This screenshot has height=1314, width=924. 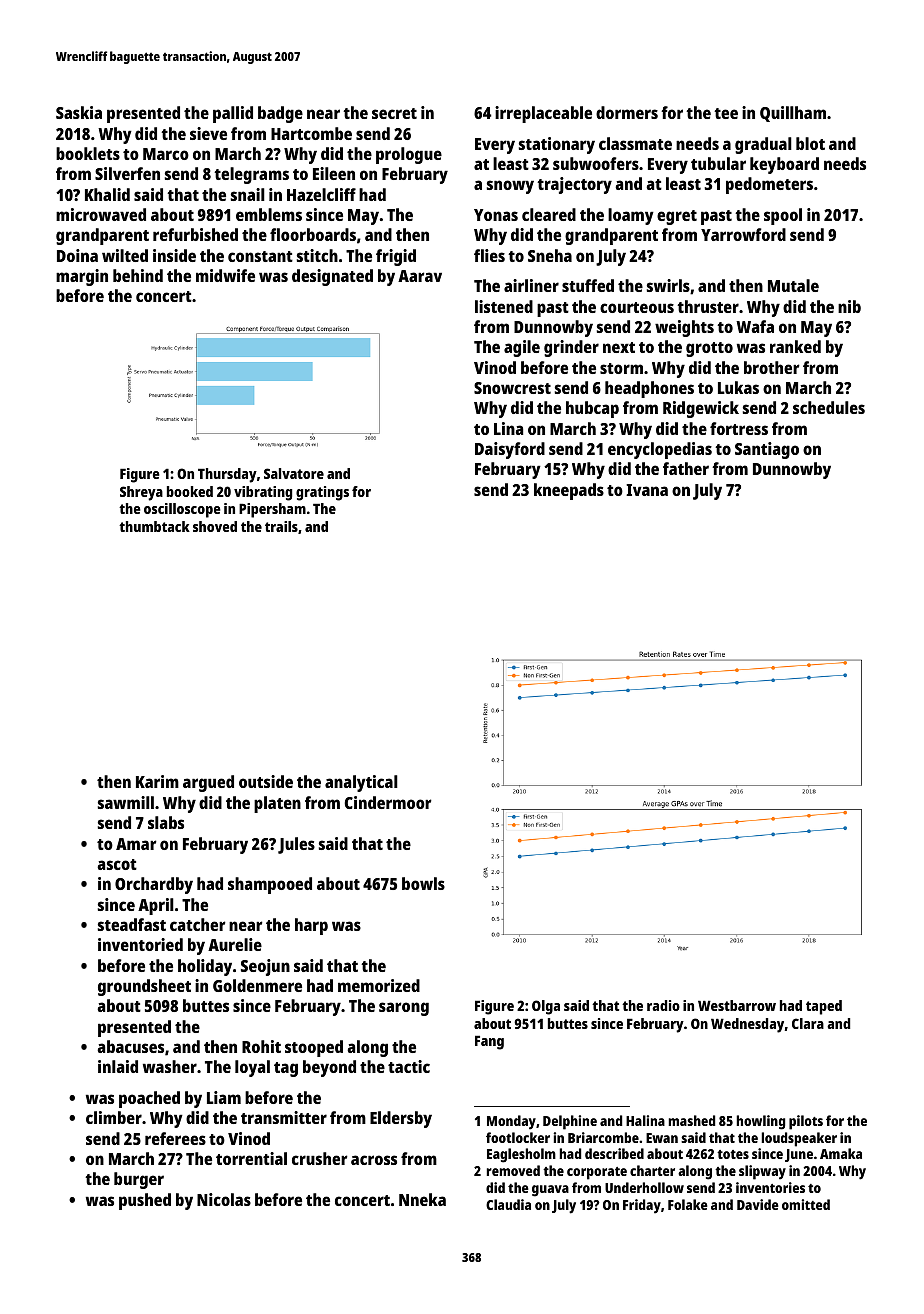 I want to click on Ivana, so click(x=647, y=490).
